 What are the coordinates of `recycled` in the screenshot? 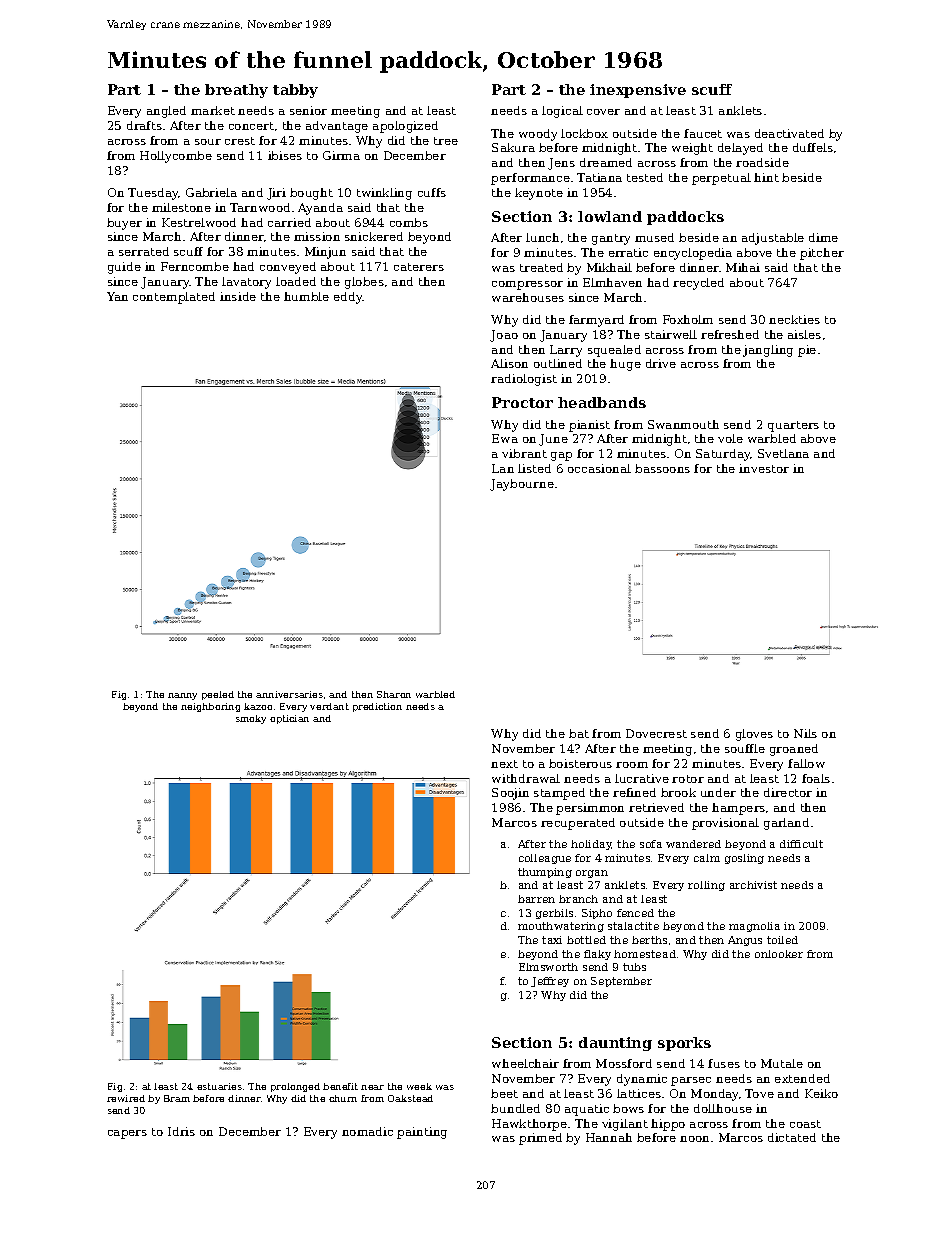 It's located at (698, 284).
